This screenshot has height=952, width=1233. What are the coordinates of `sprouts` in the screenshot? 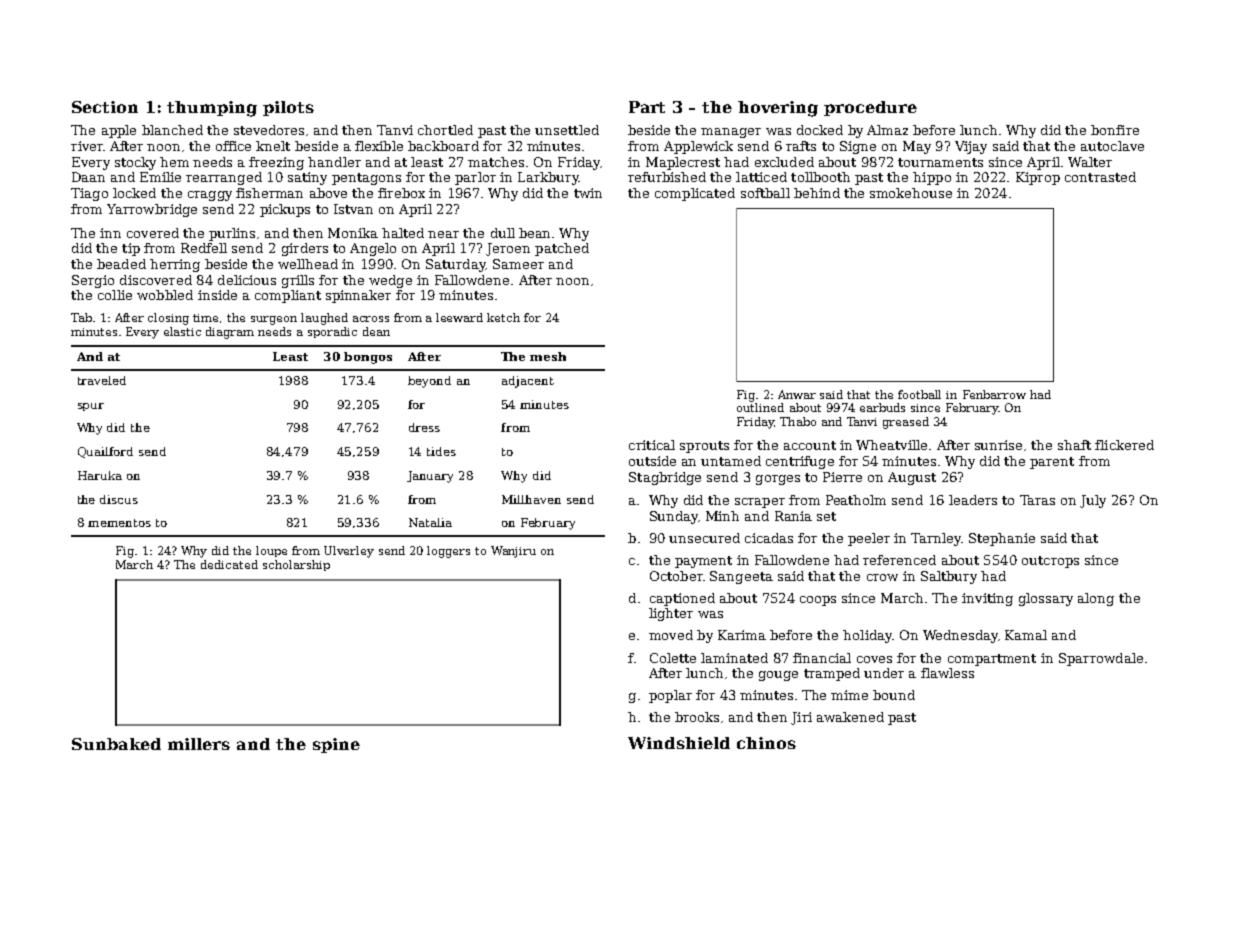 It's located at (704, 447).
